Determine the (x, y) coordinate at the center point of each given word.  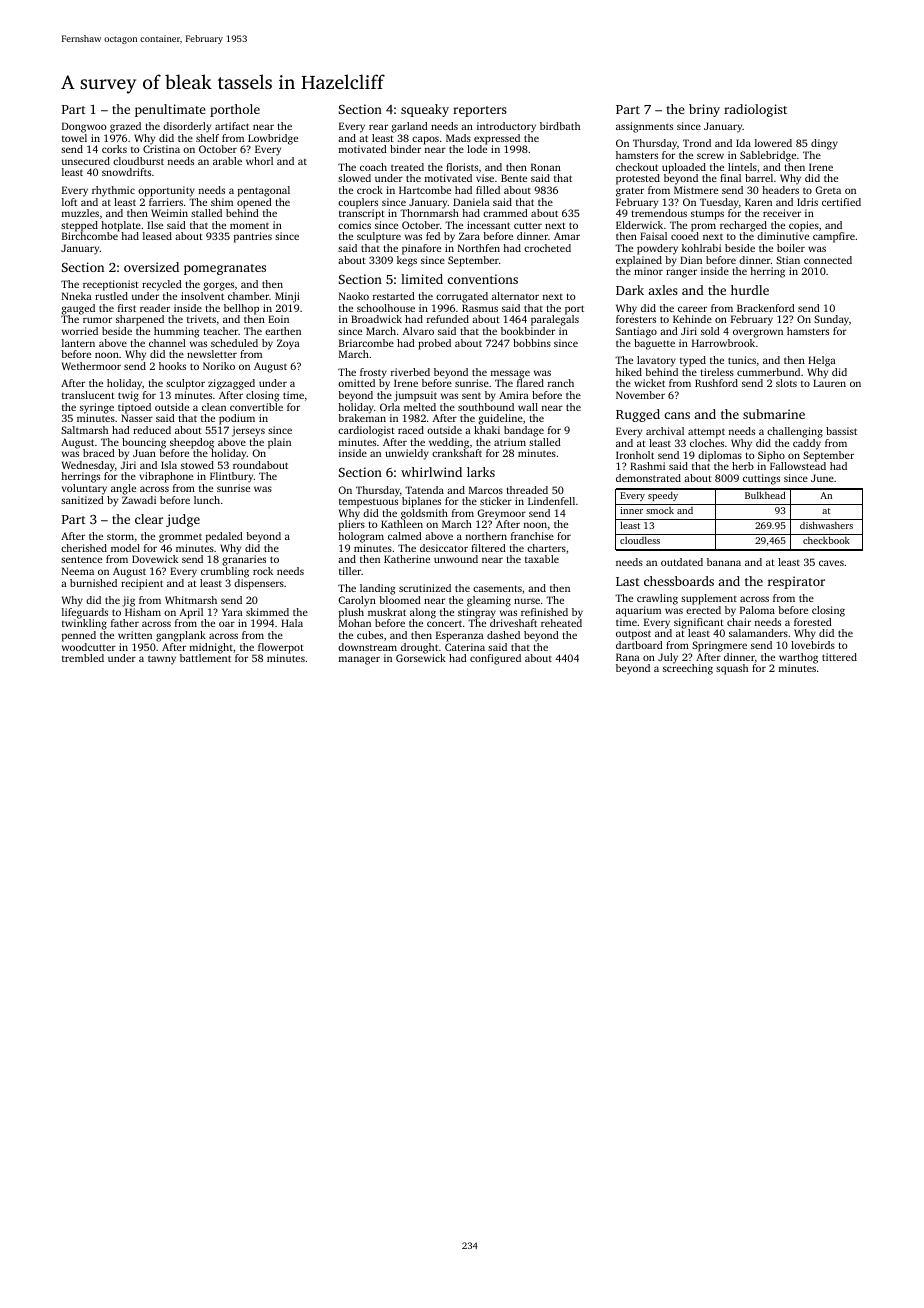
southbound (486, 407)
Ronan (546, 167)
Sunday (831, 320)
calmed (405, 536)
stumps (707, 215)
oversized (151, 267)
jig (128, 601)
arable (227, 161)
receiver (782, 213)
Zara (469, 236)
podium (237, 419)
